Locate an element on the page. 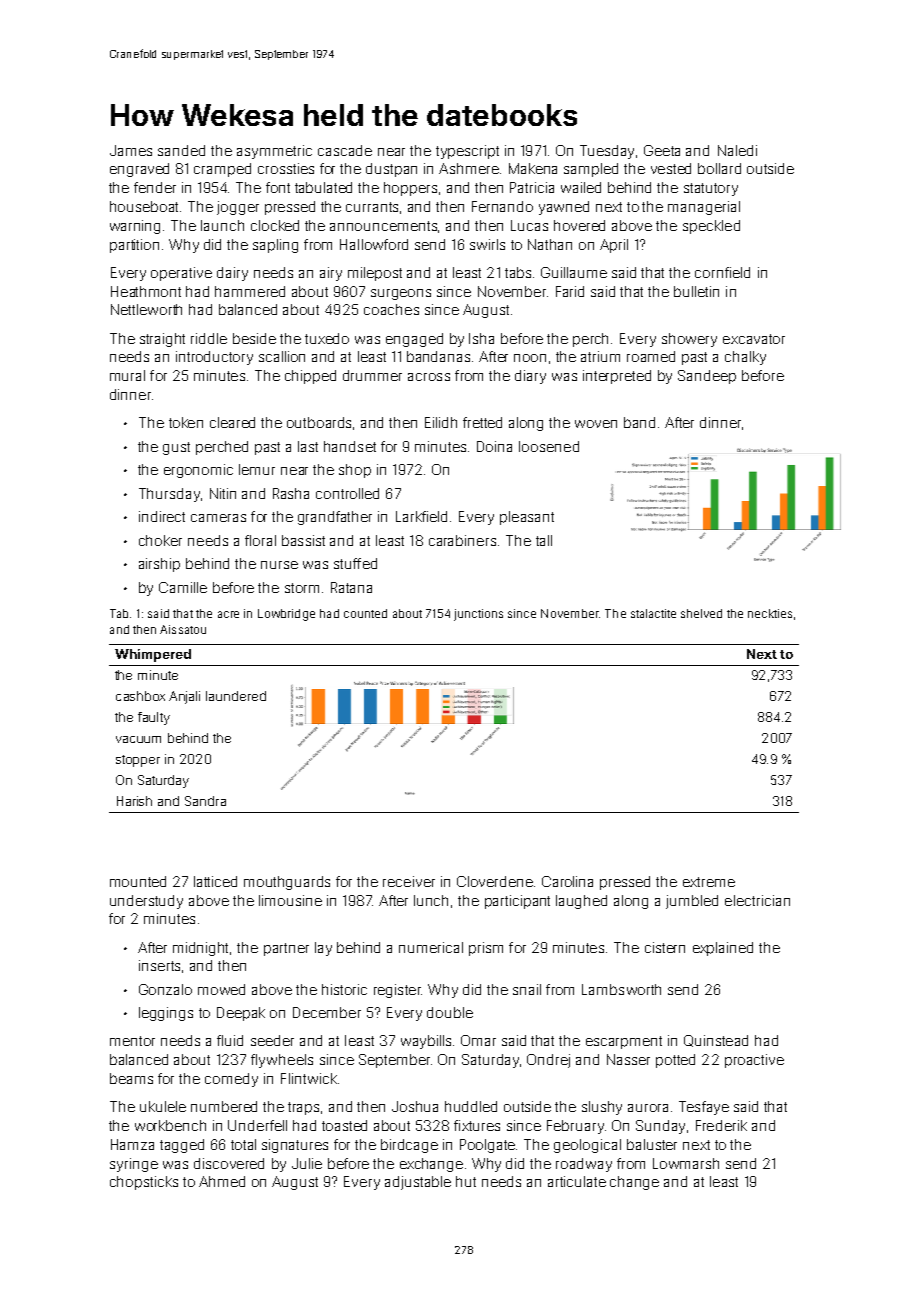 This document has height=1316, width=908. chopsticks is located at coordinates (144, 1183).
